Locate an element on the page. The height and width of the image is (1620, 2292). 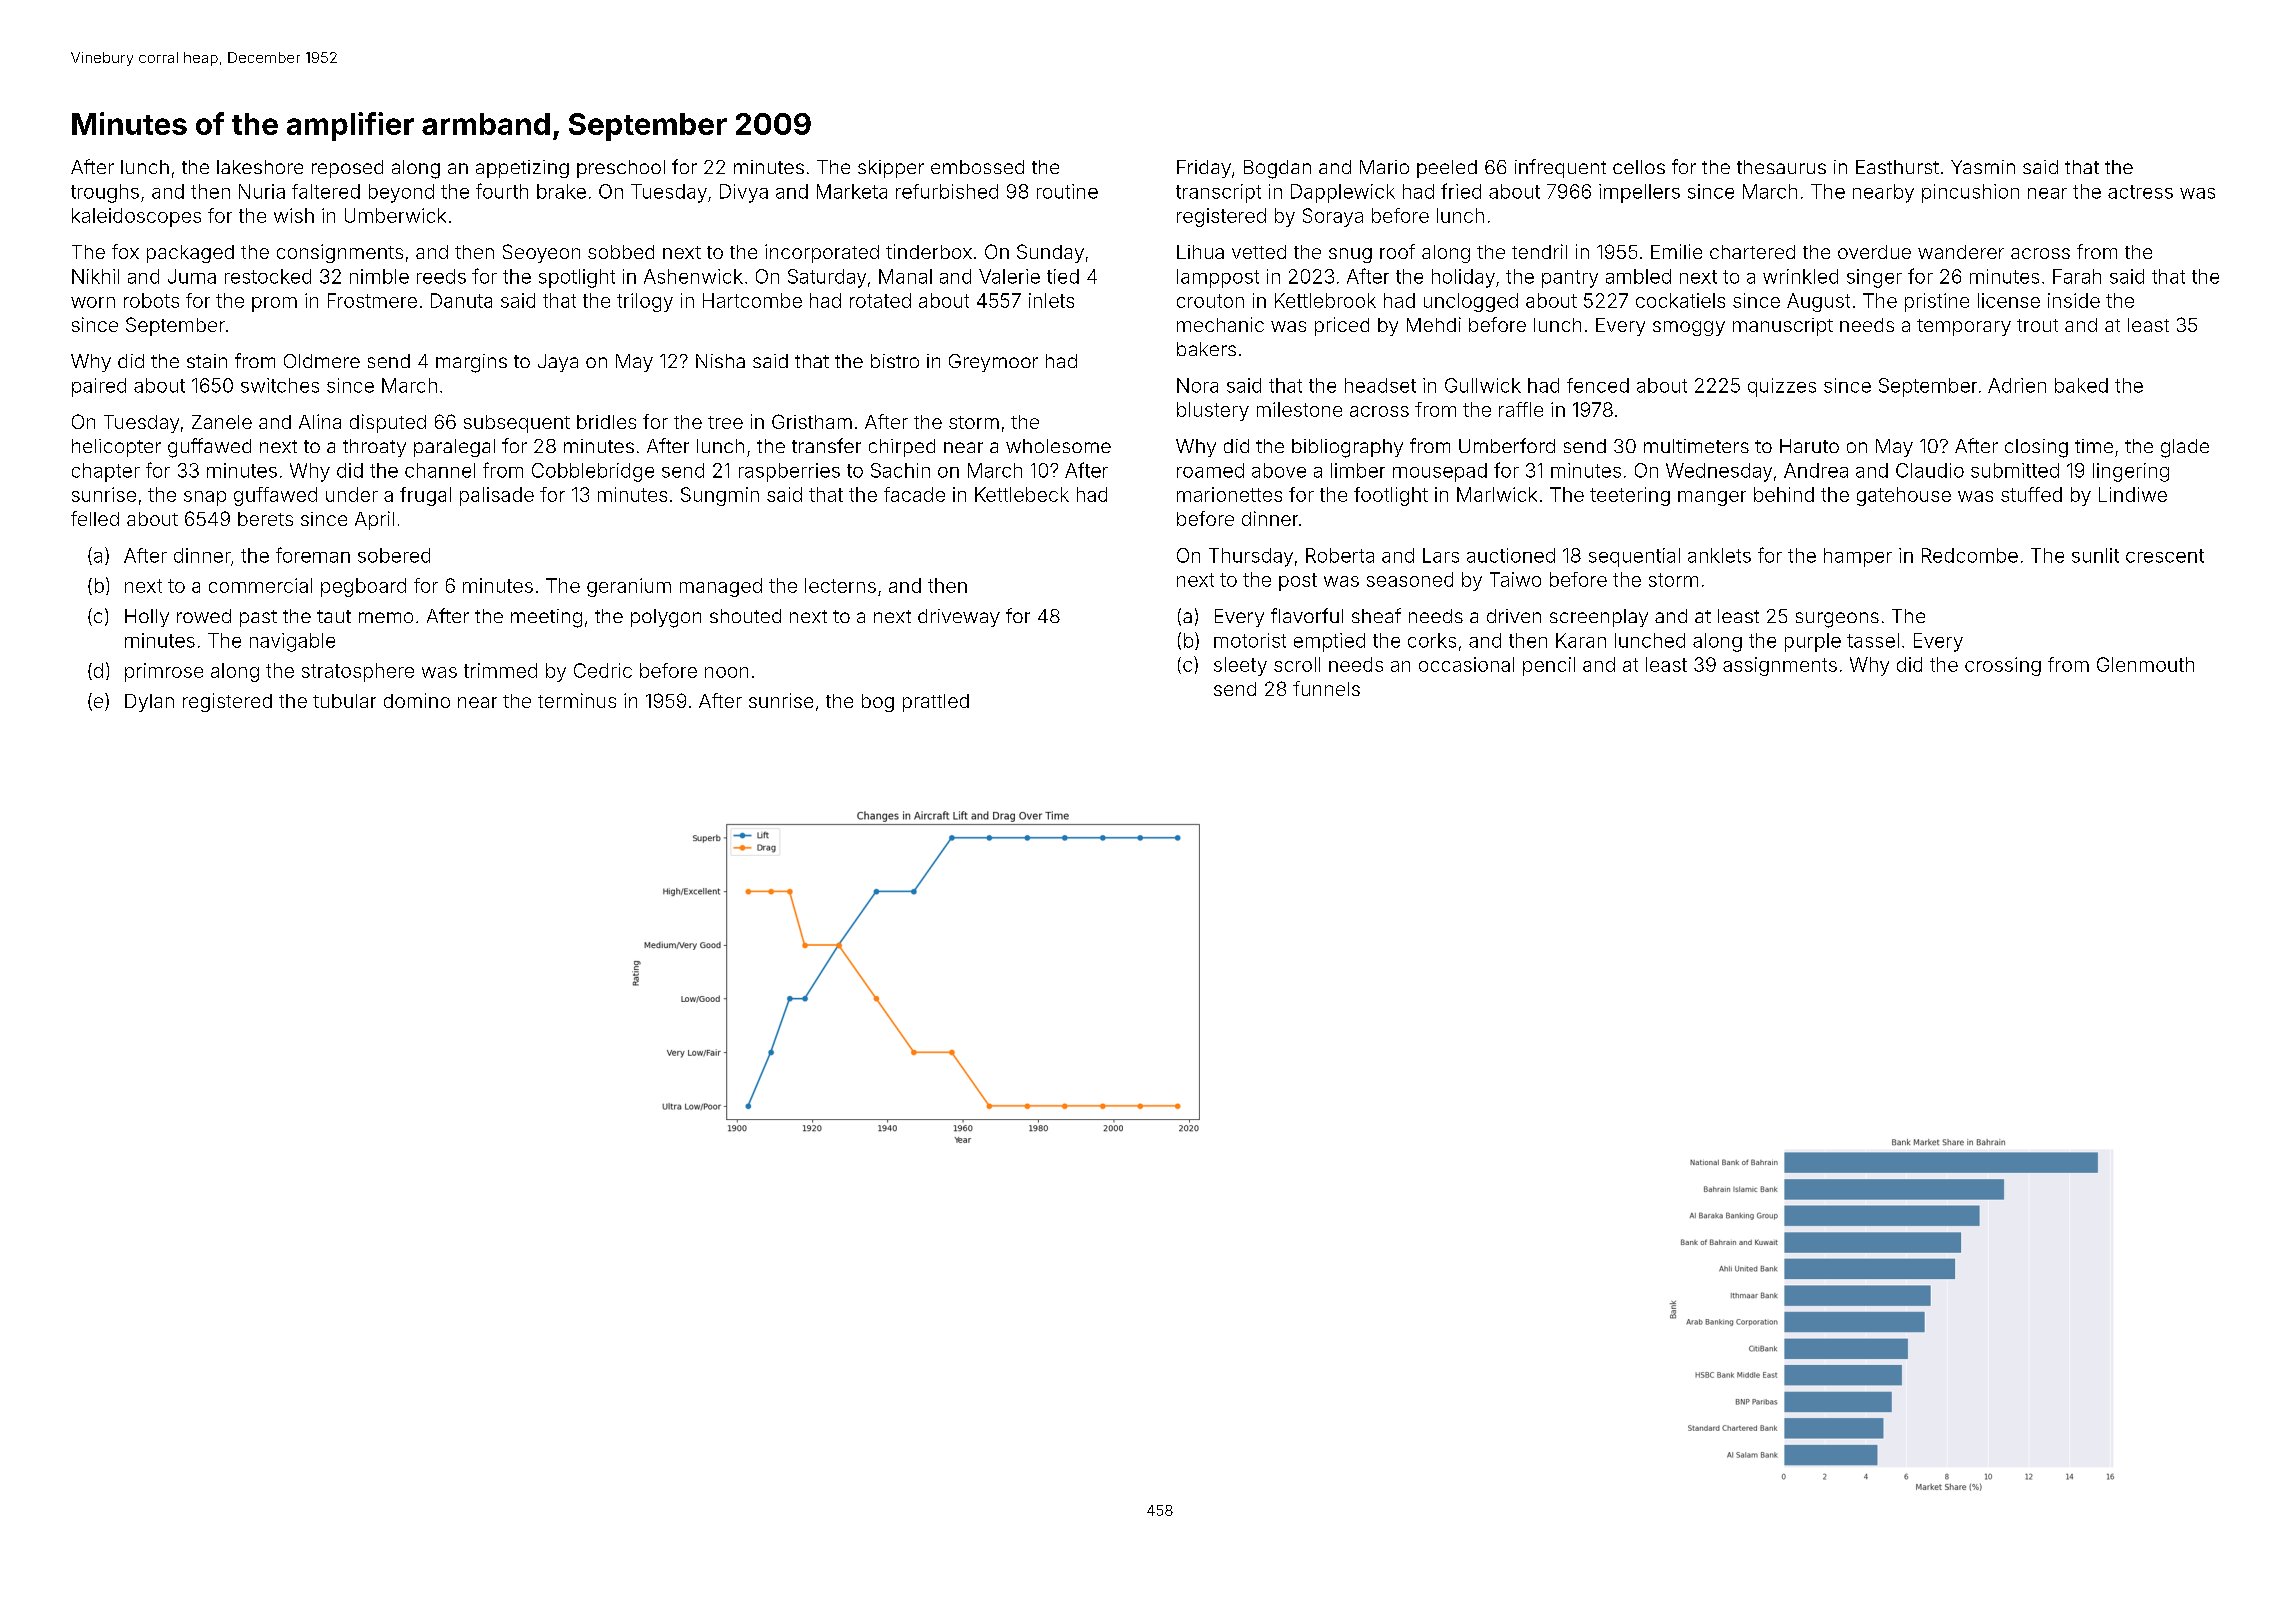
Bogdan is located at coordinates (1277, 169).
